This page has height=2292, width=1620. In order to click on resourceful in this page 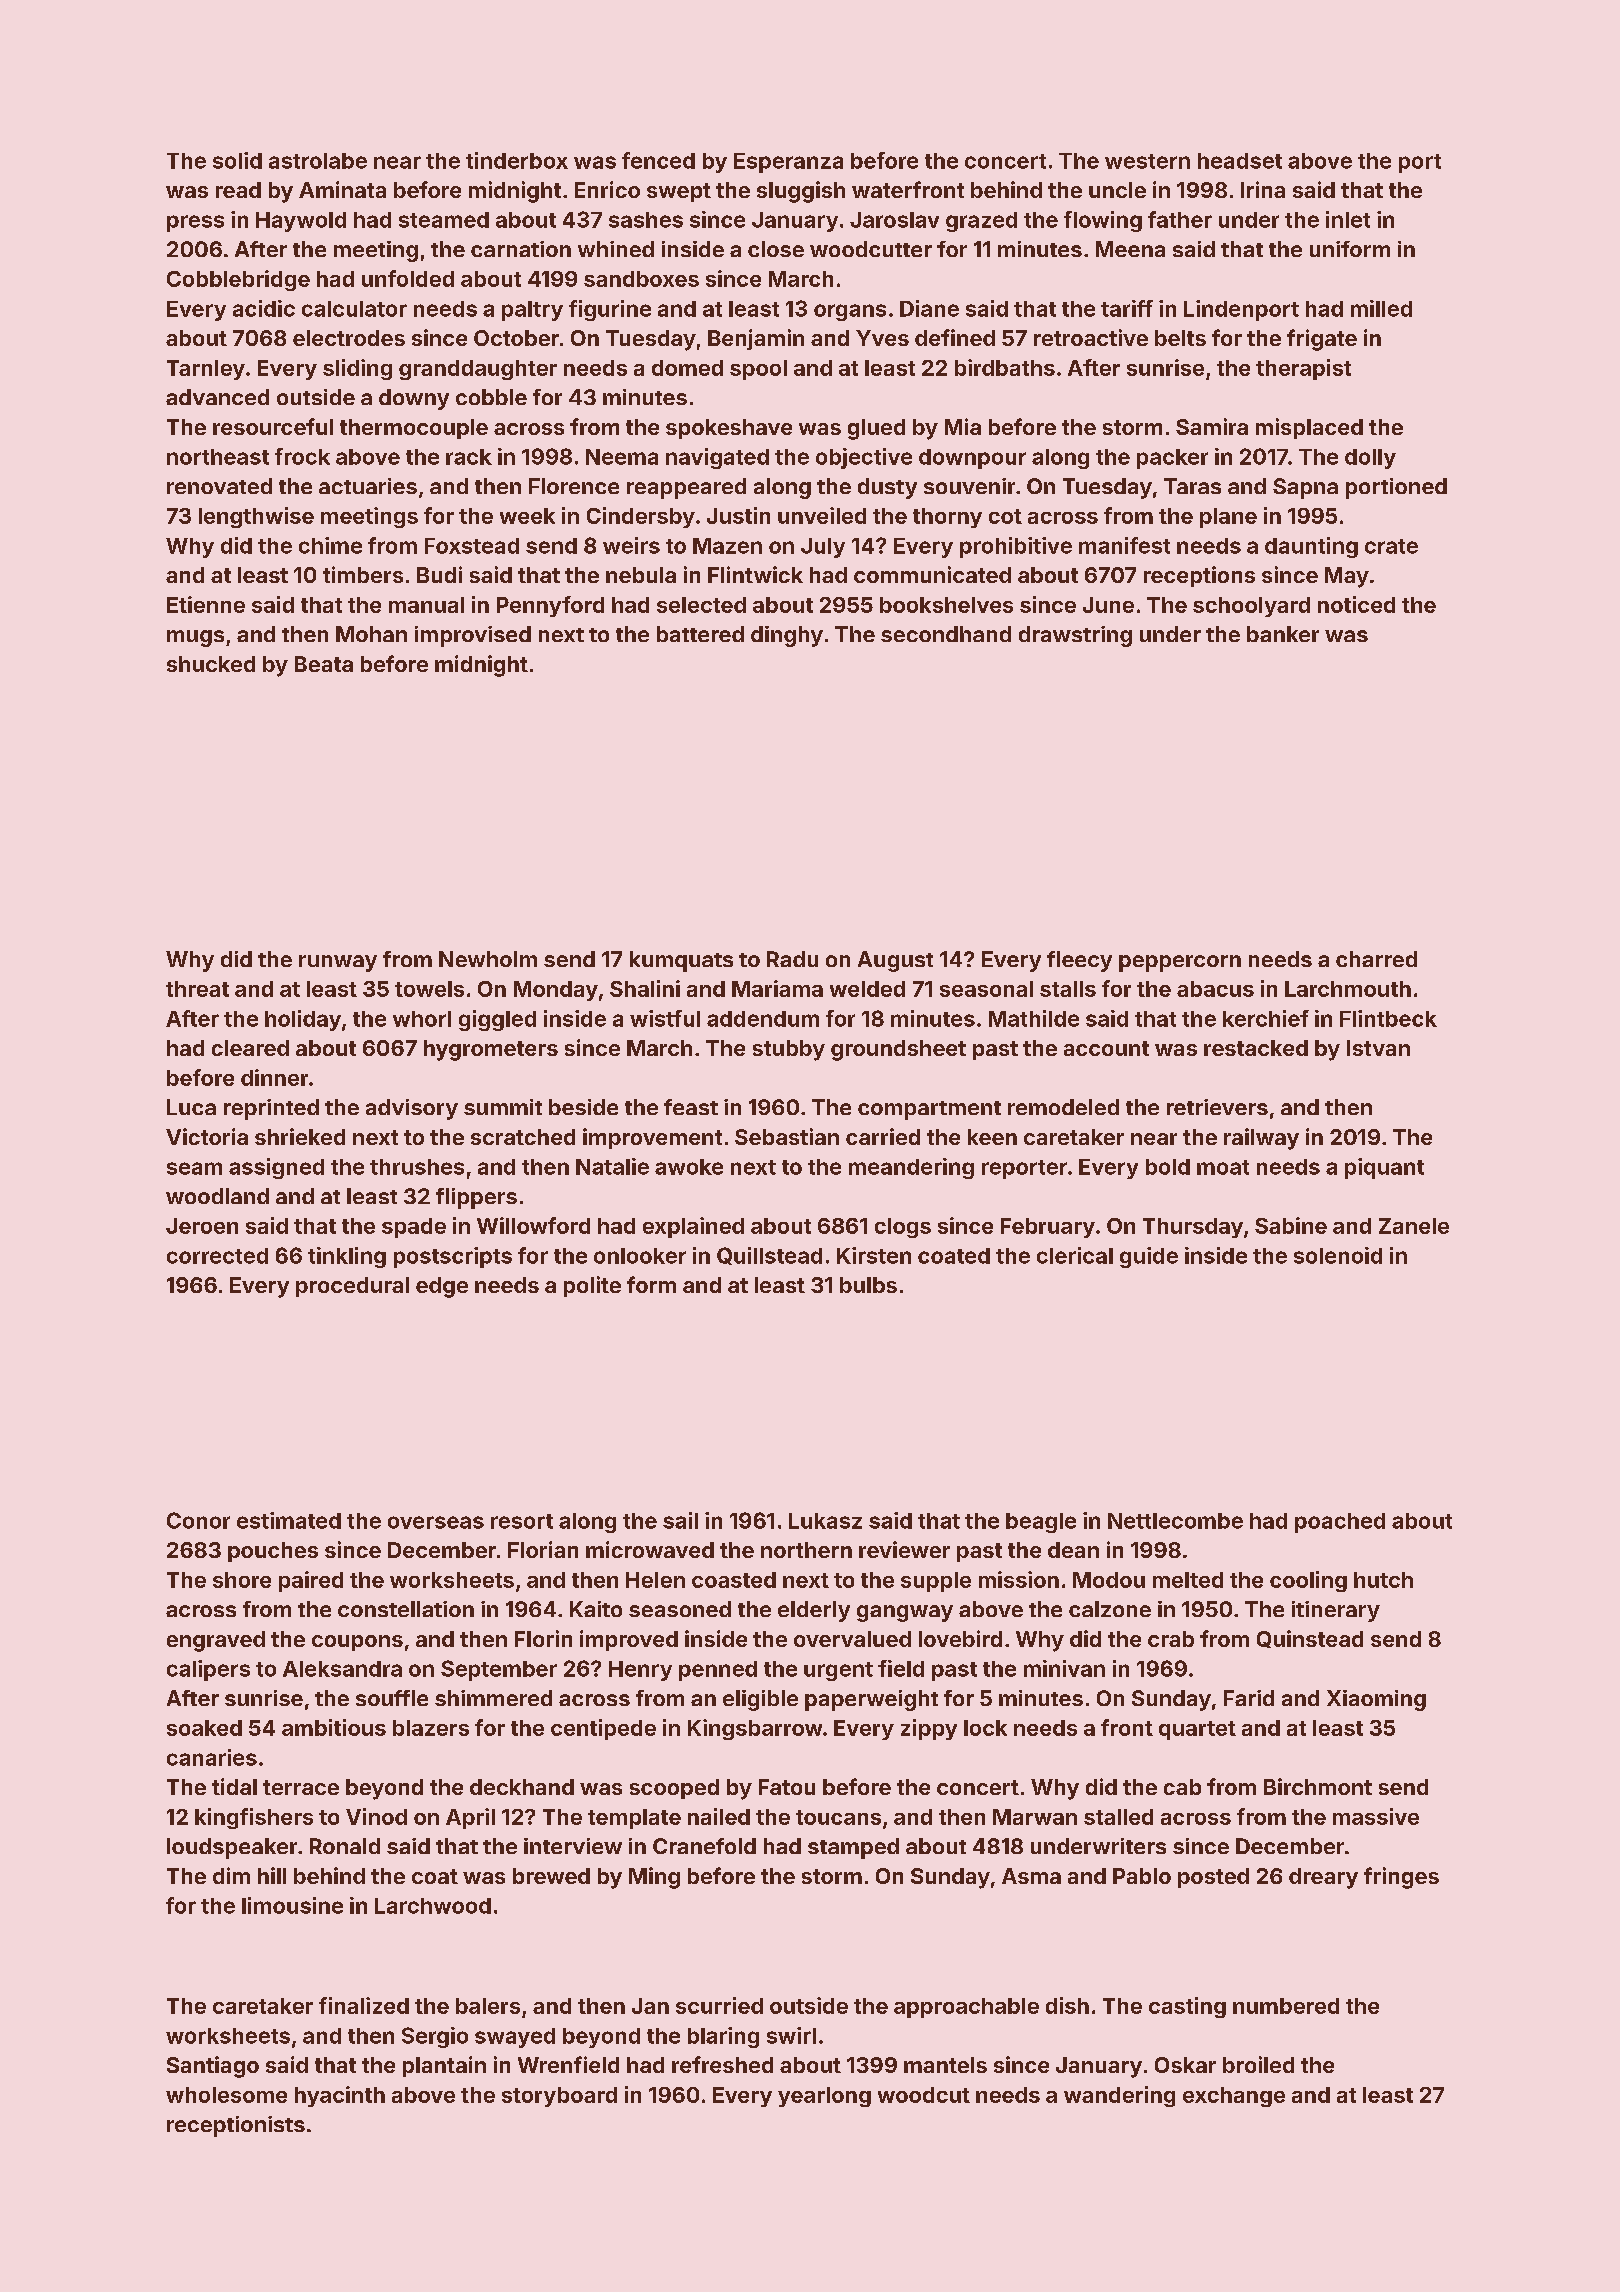, I will do `click(273, 426)`.
